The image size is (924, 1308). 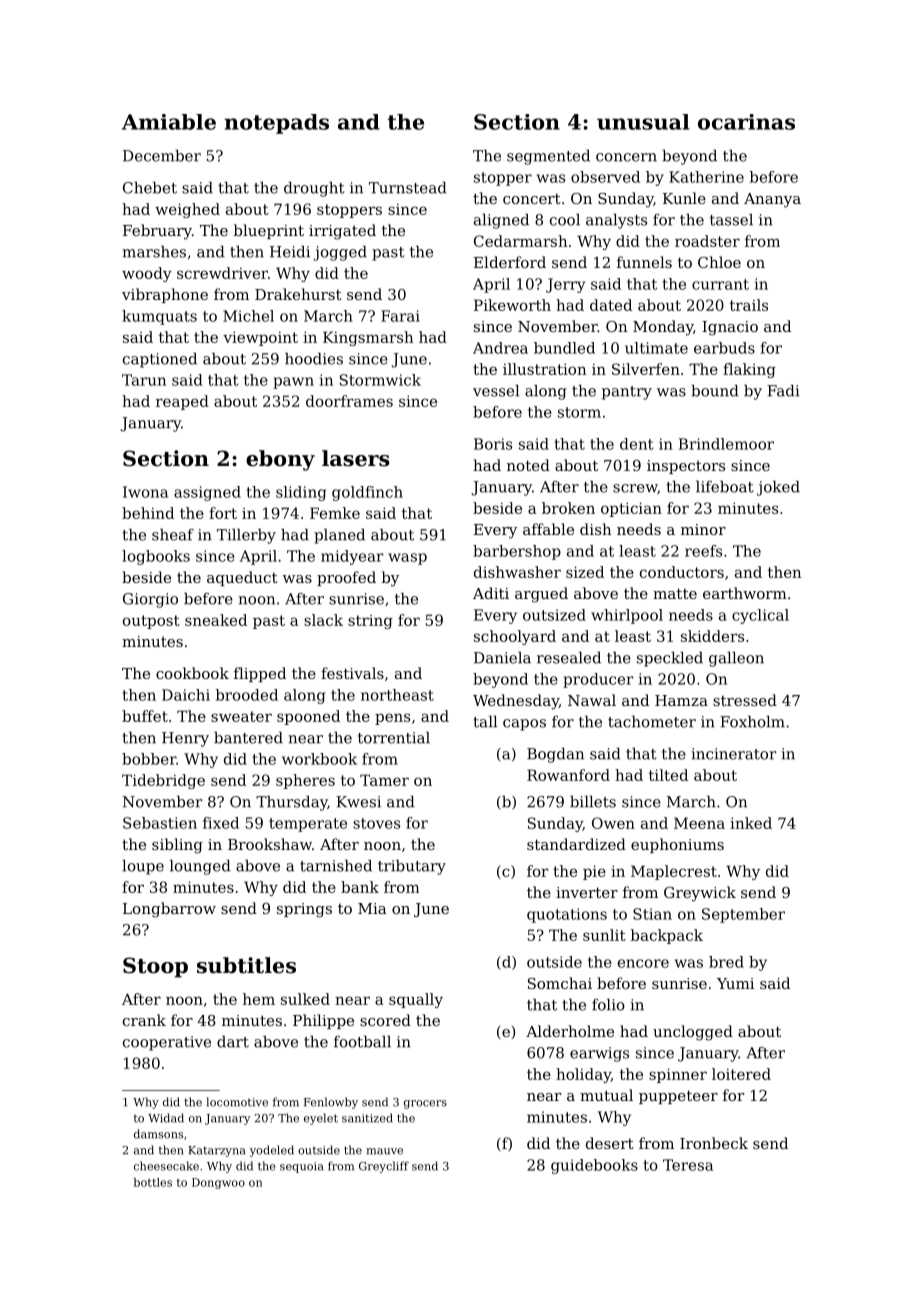 What do you see at coordinates (384, 780) in the image?
I see `Tamer` at bounding box center [384, 780].
